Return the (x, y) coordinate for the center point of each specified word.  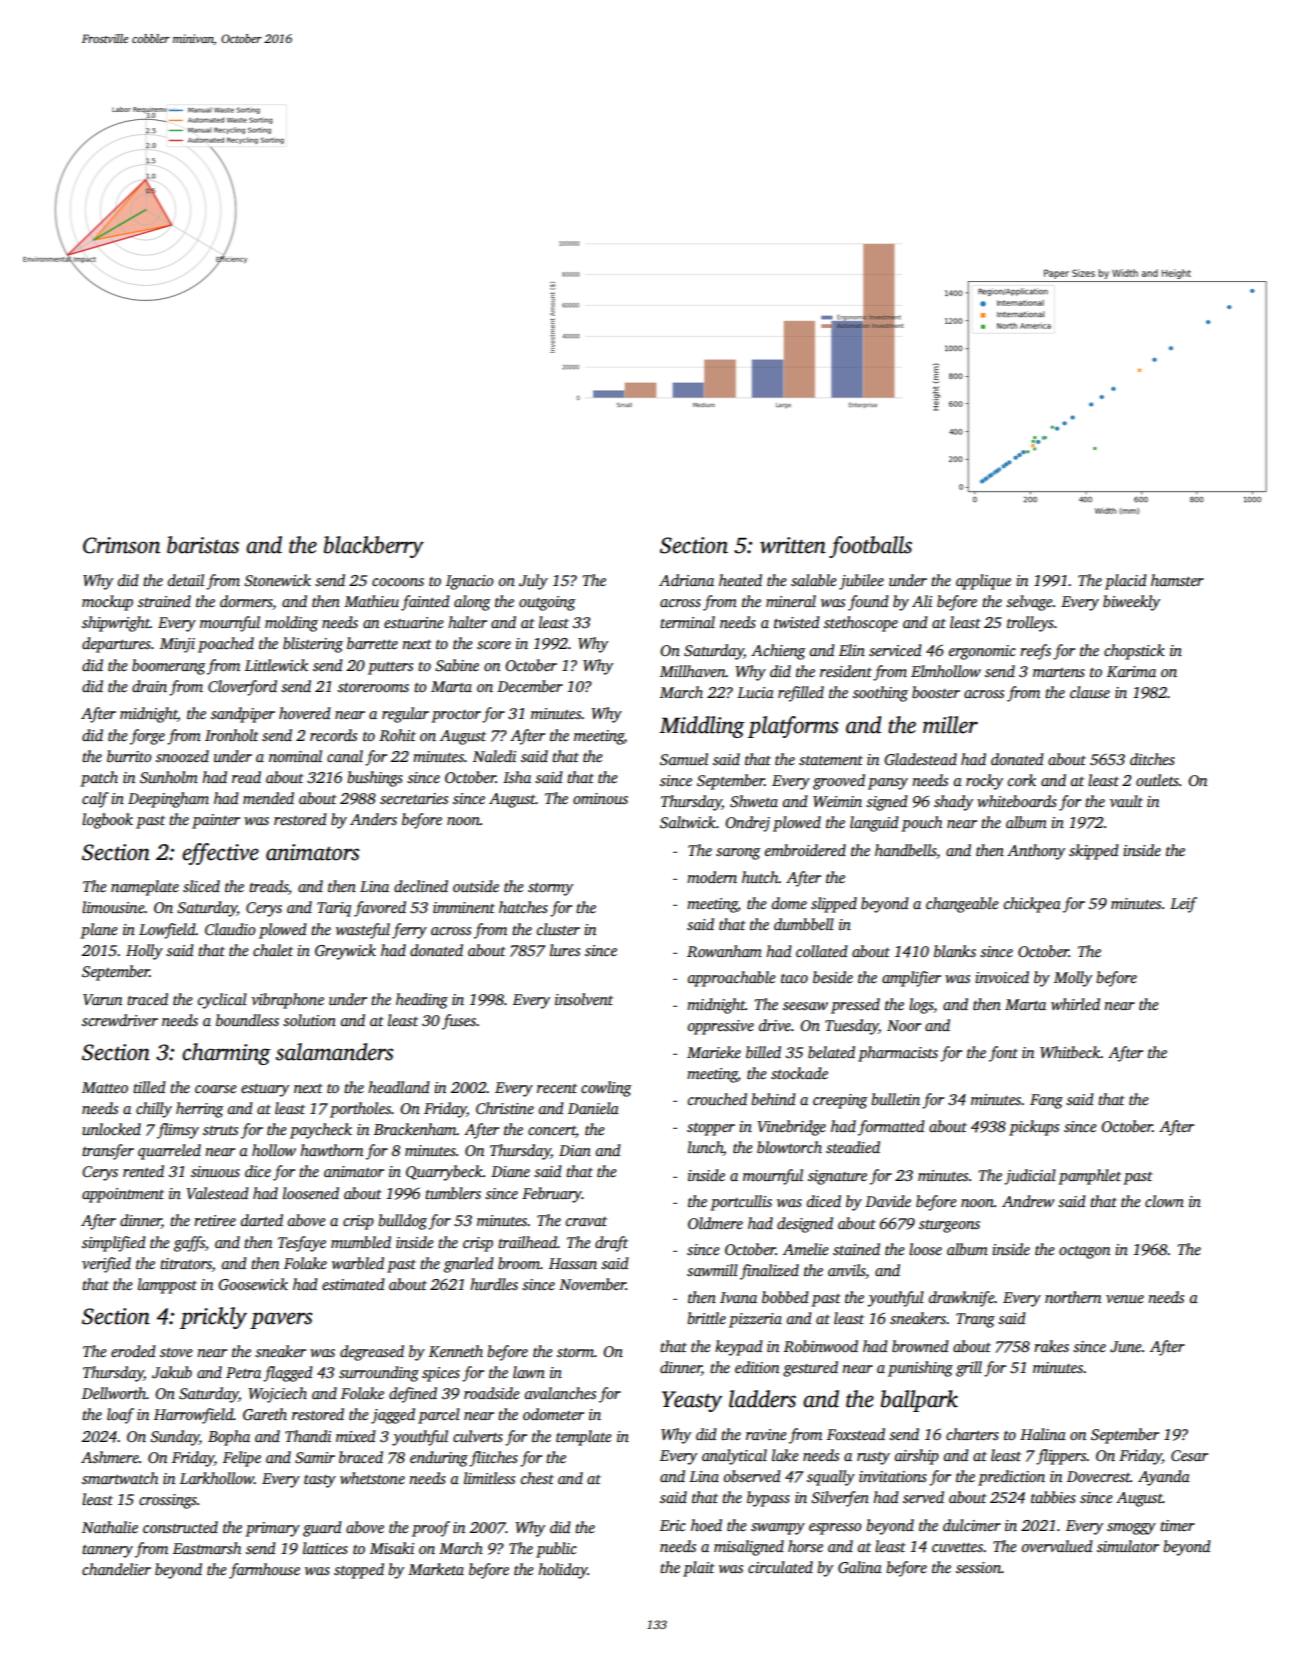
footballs (870, 547)
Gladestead (920, 759)
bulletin (895, 1099)
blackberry (374, 547)
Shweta (754, 801)
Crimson (121, 545)
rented (143, 1171)
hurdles (494, 1284)
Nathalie (110, 1527)
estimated (353, 1284)
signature (837, 1177)
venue (1125, 1299)
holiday (563, 1571)
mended (268, 798)
